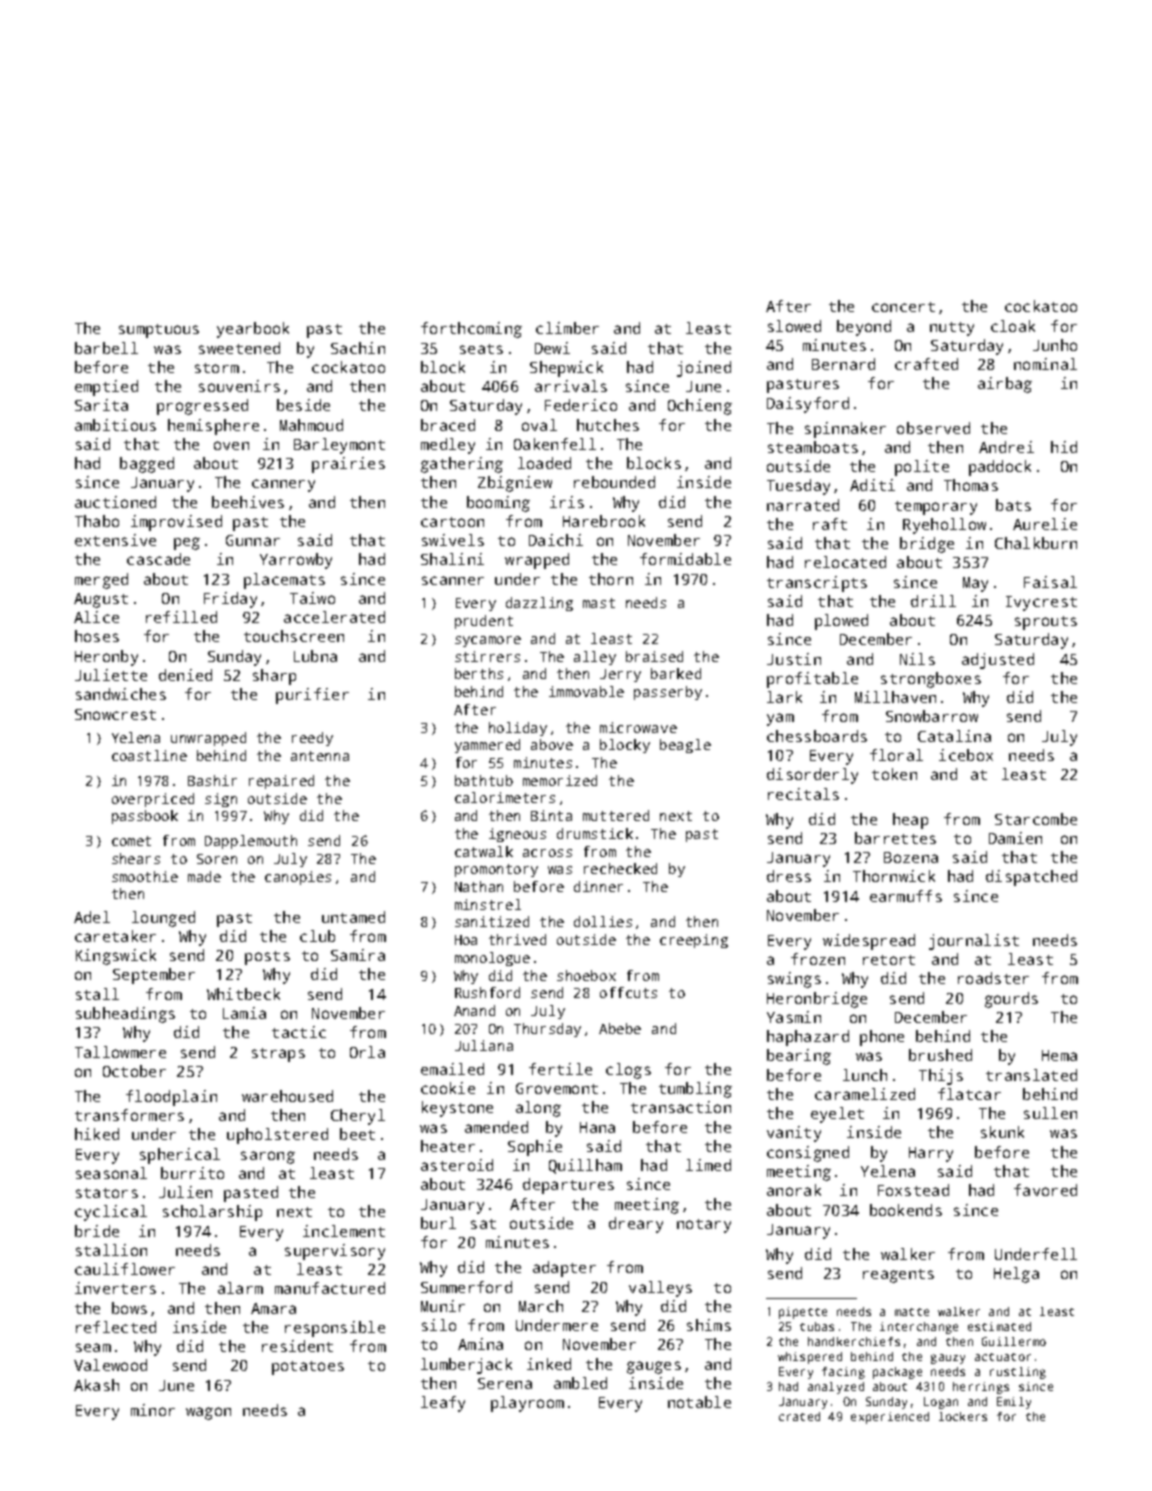 This screenshot has height=1491, width=1152. I want to click on oven, so click(231, 445).
